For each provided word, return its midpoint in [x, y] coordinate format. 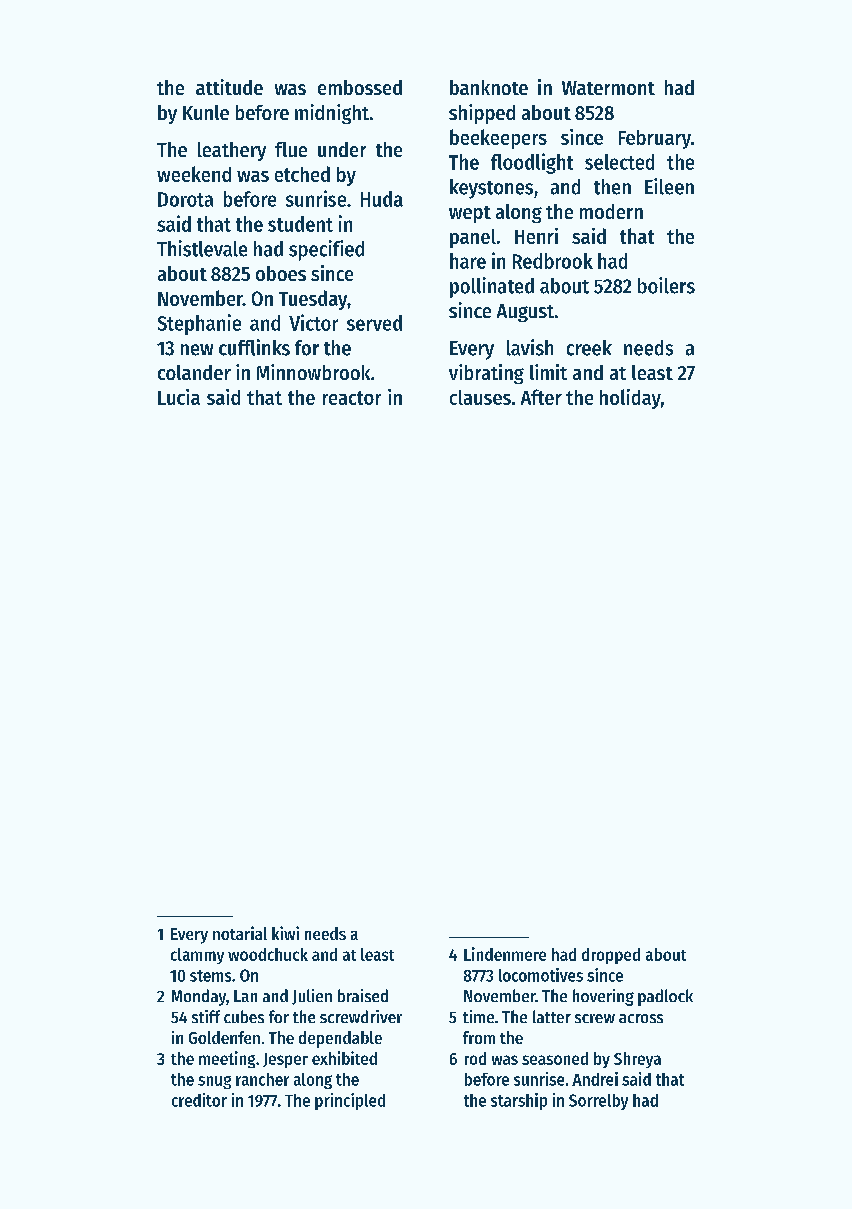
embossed [360, 87]
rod [475, 1058]
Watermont [608, 88]
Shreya [637, 1060]
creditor [199, 1100]
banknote [489, 87]
